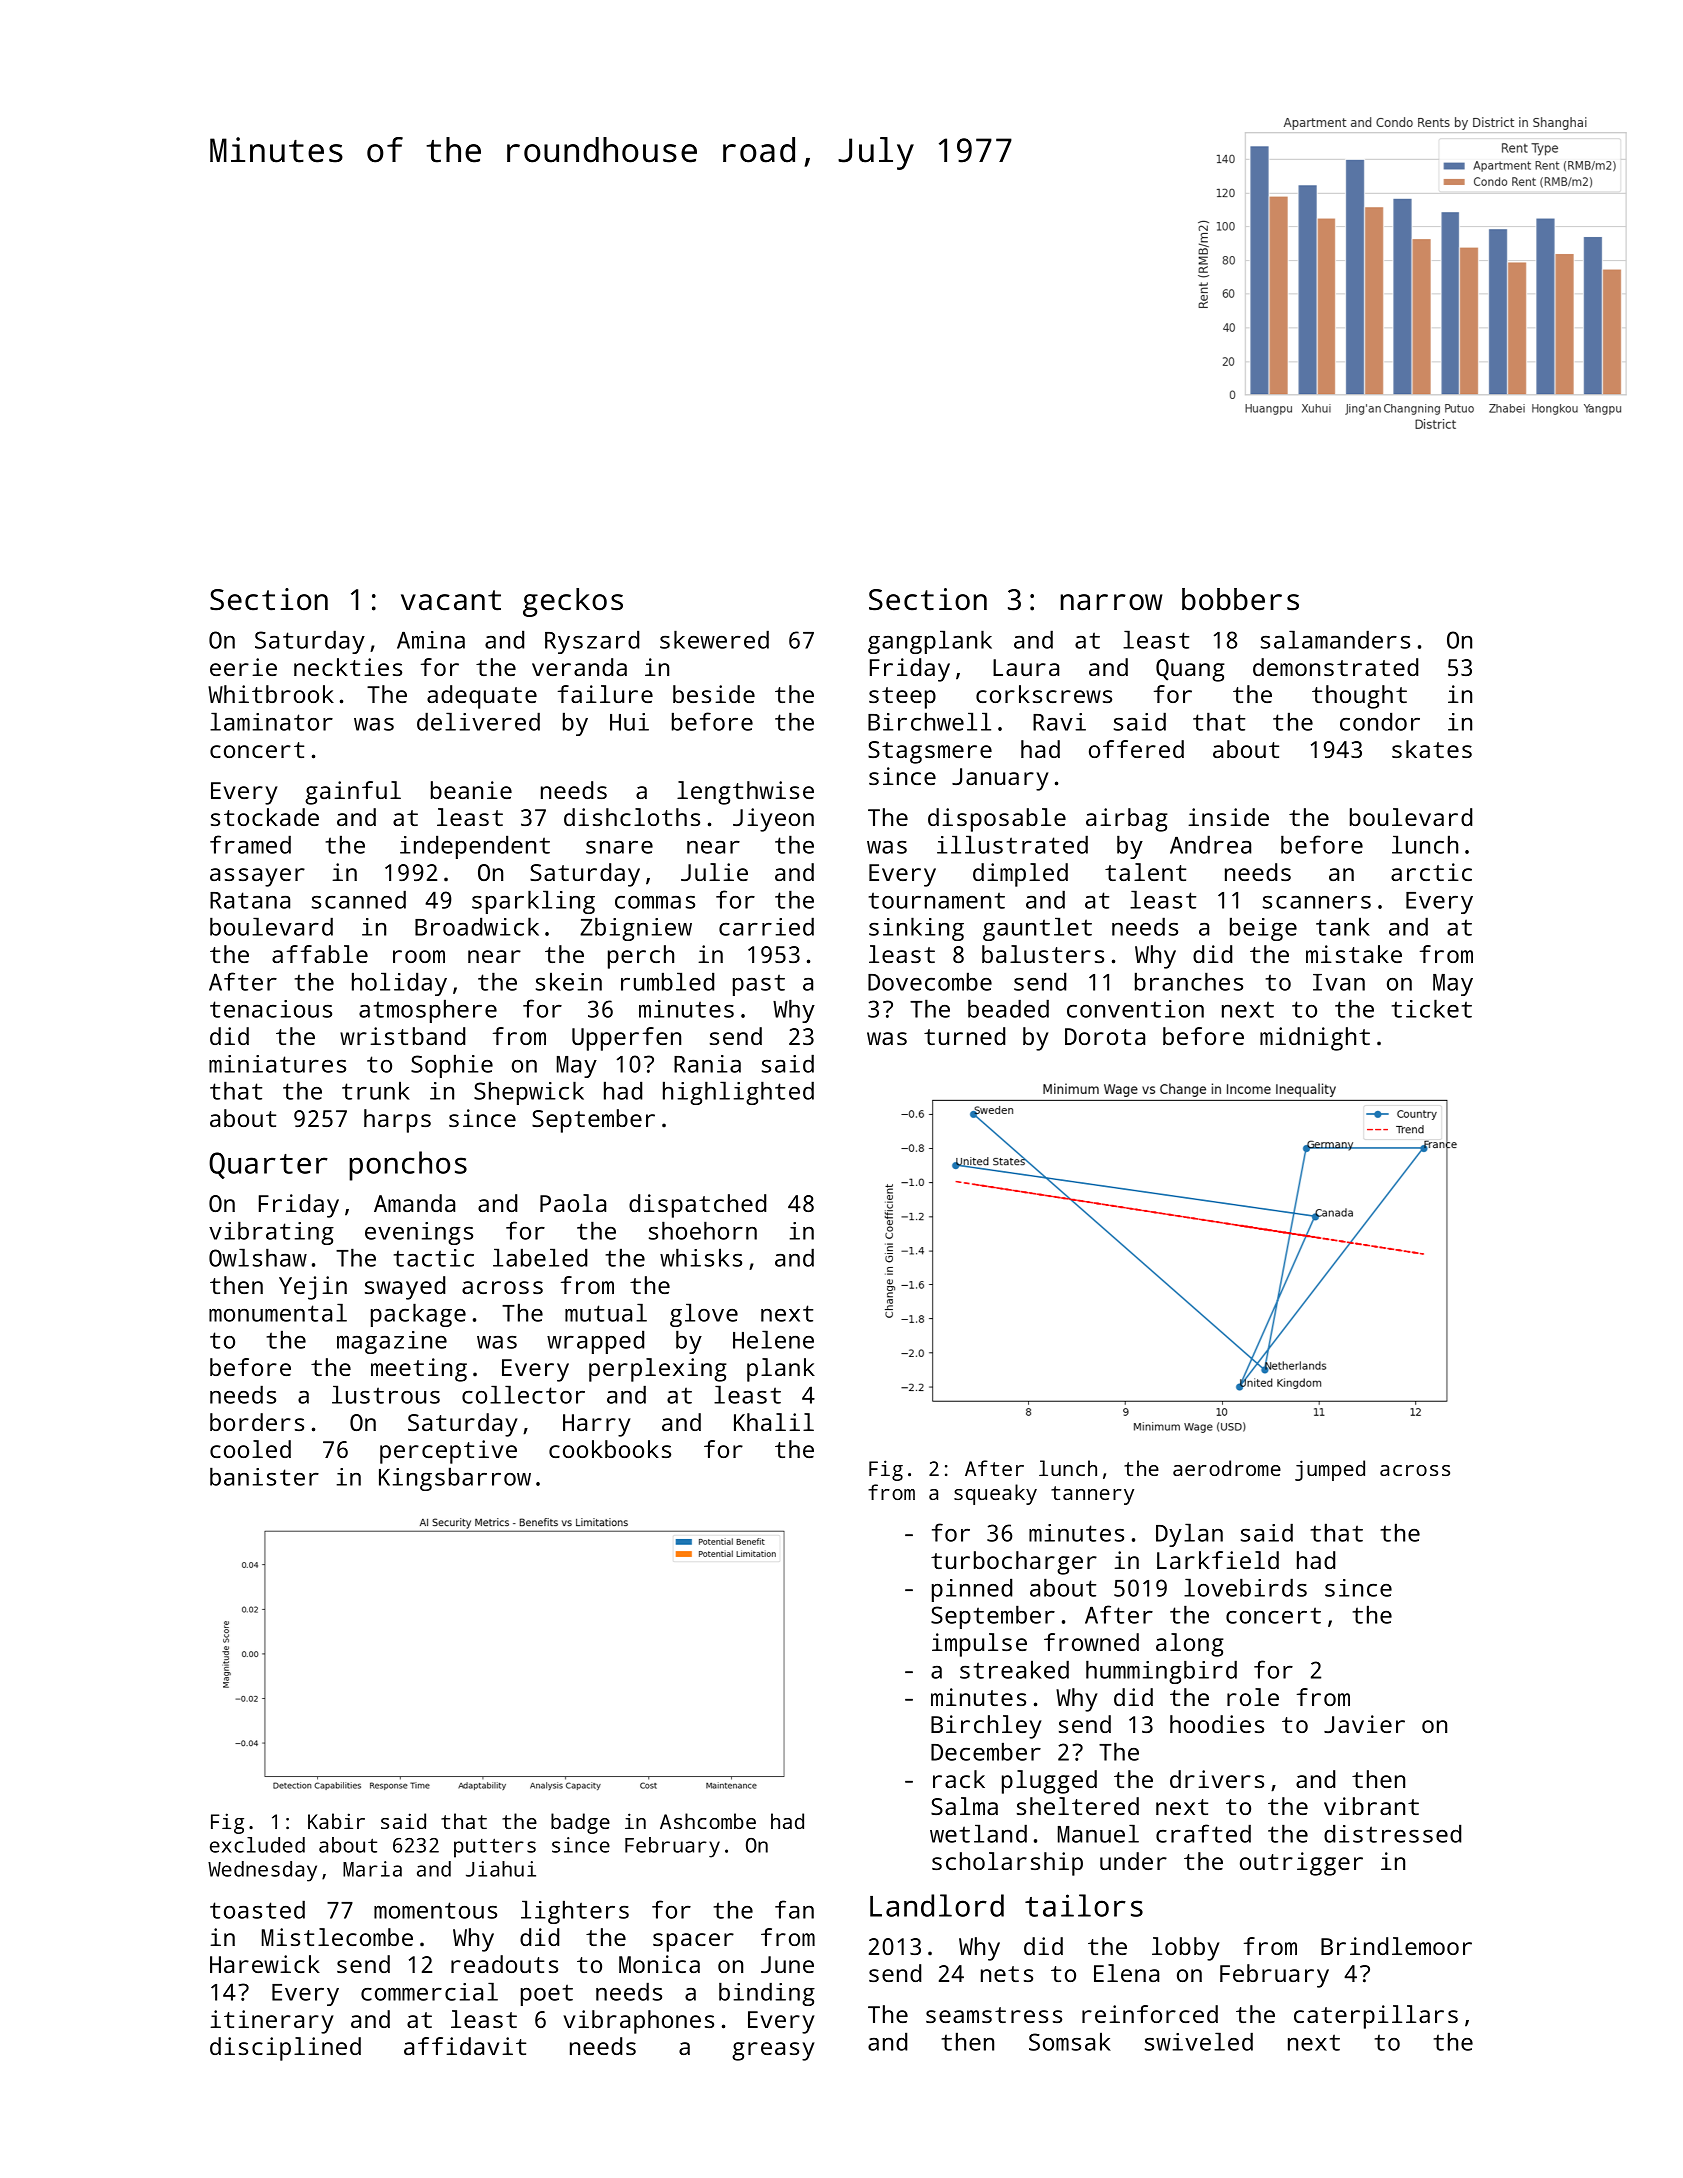  What do you see at coordinates (1111, 602) in the screenshot?
I see `narrow` at bounding box center [1111, 602].
